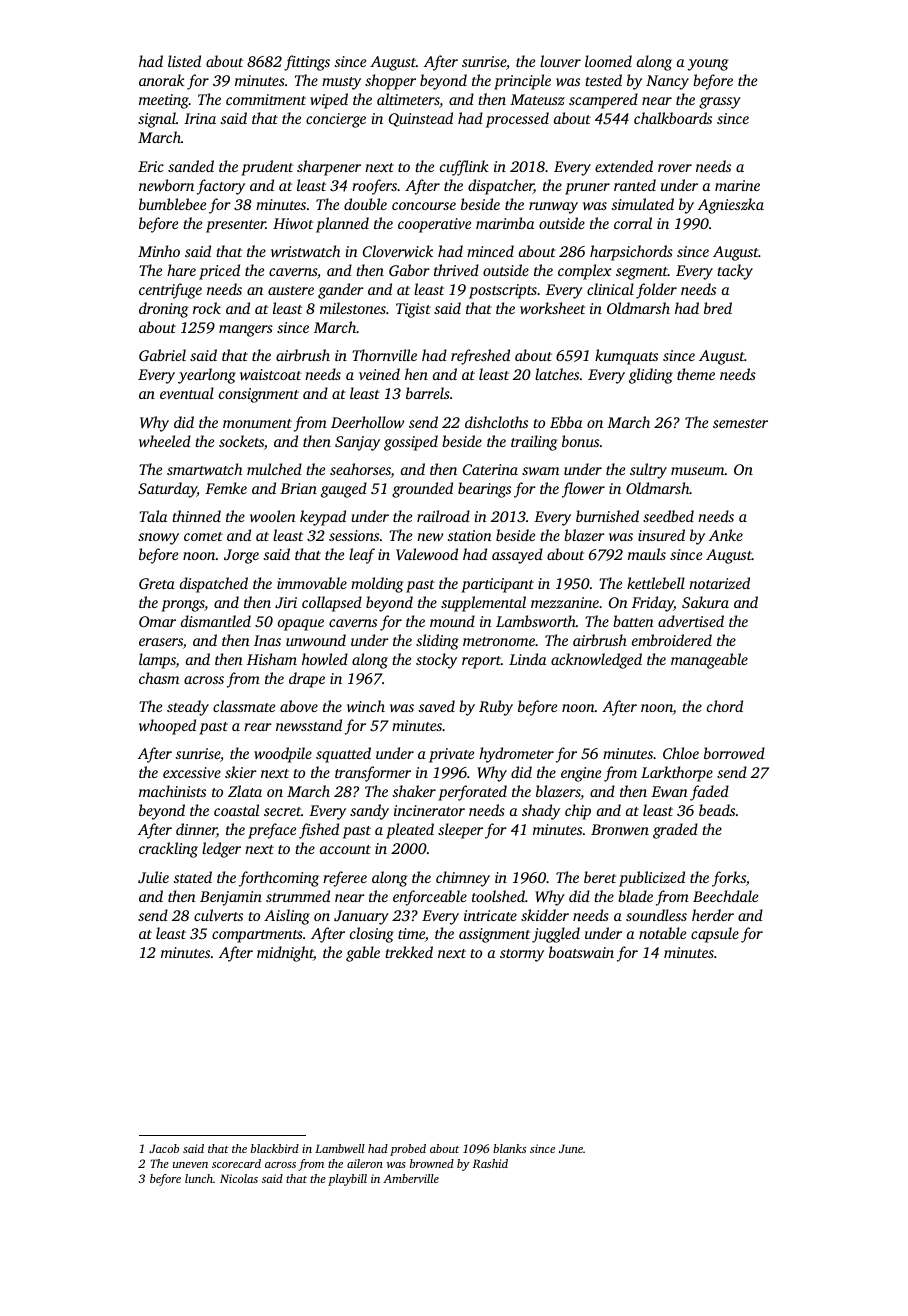 The height and width of the screenshot is (1316, 908). What do you see at coordinates (708, 65) in the screenshot?
I see `young` at bounding box center [708, 65].
